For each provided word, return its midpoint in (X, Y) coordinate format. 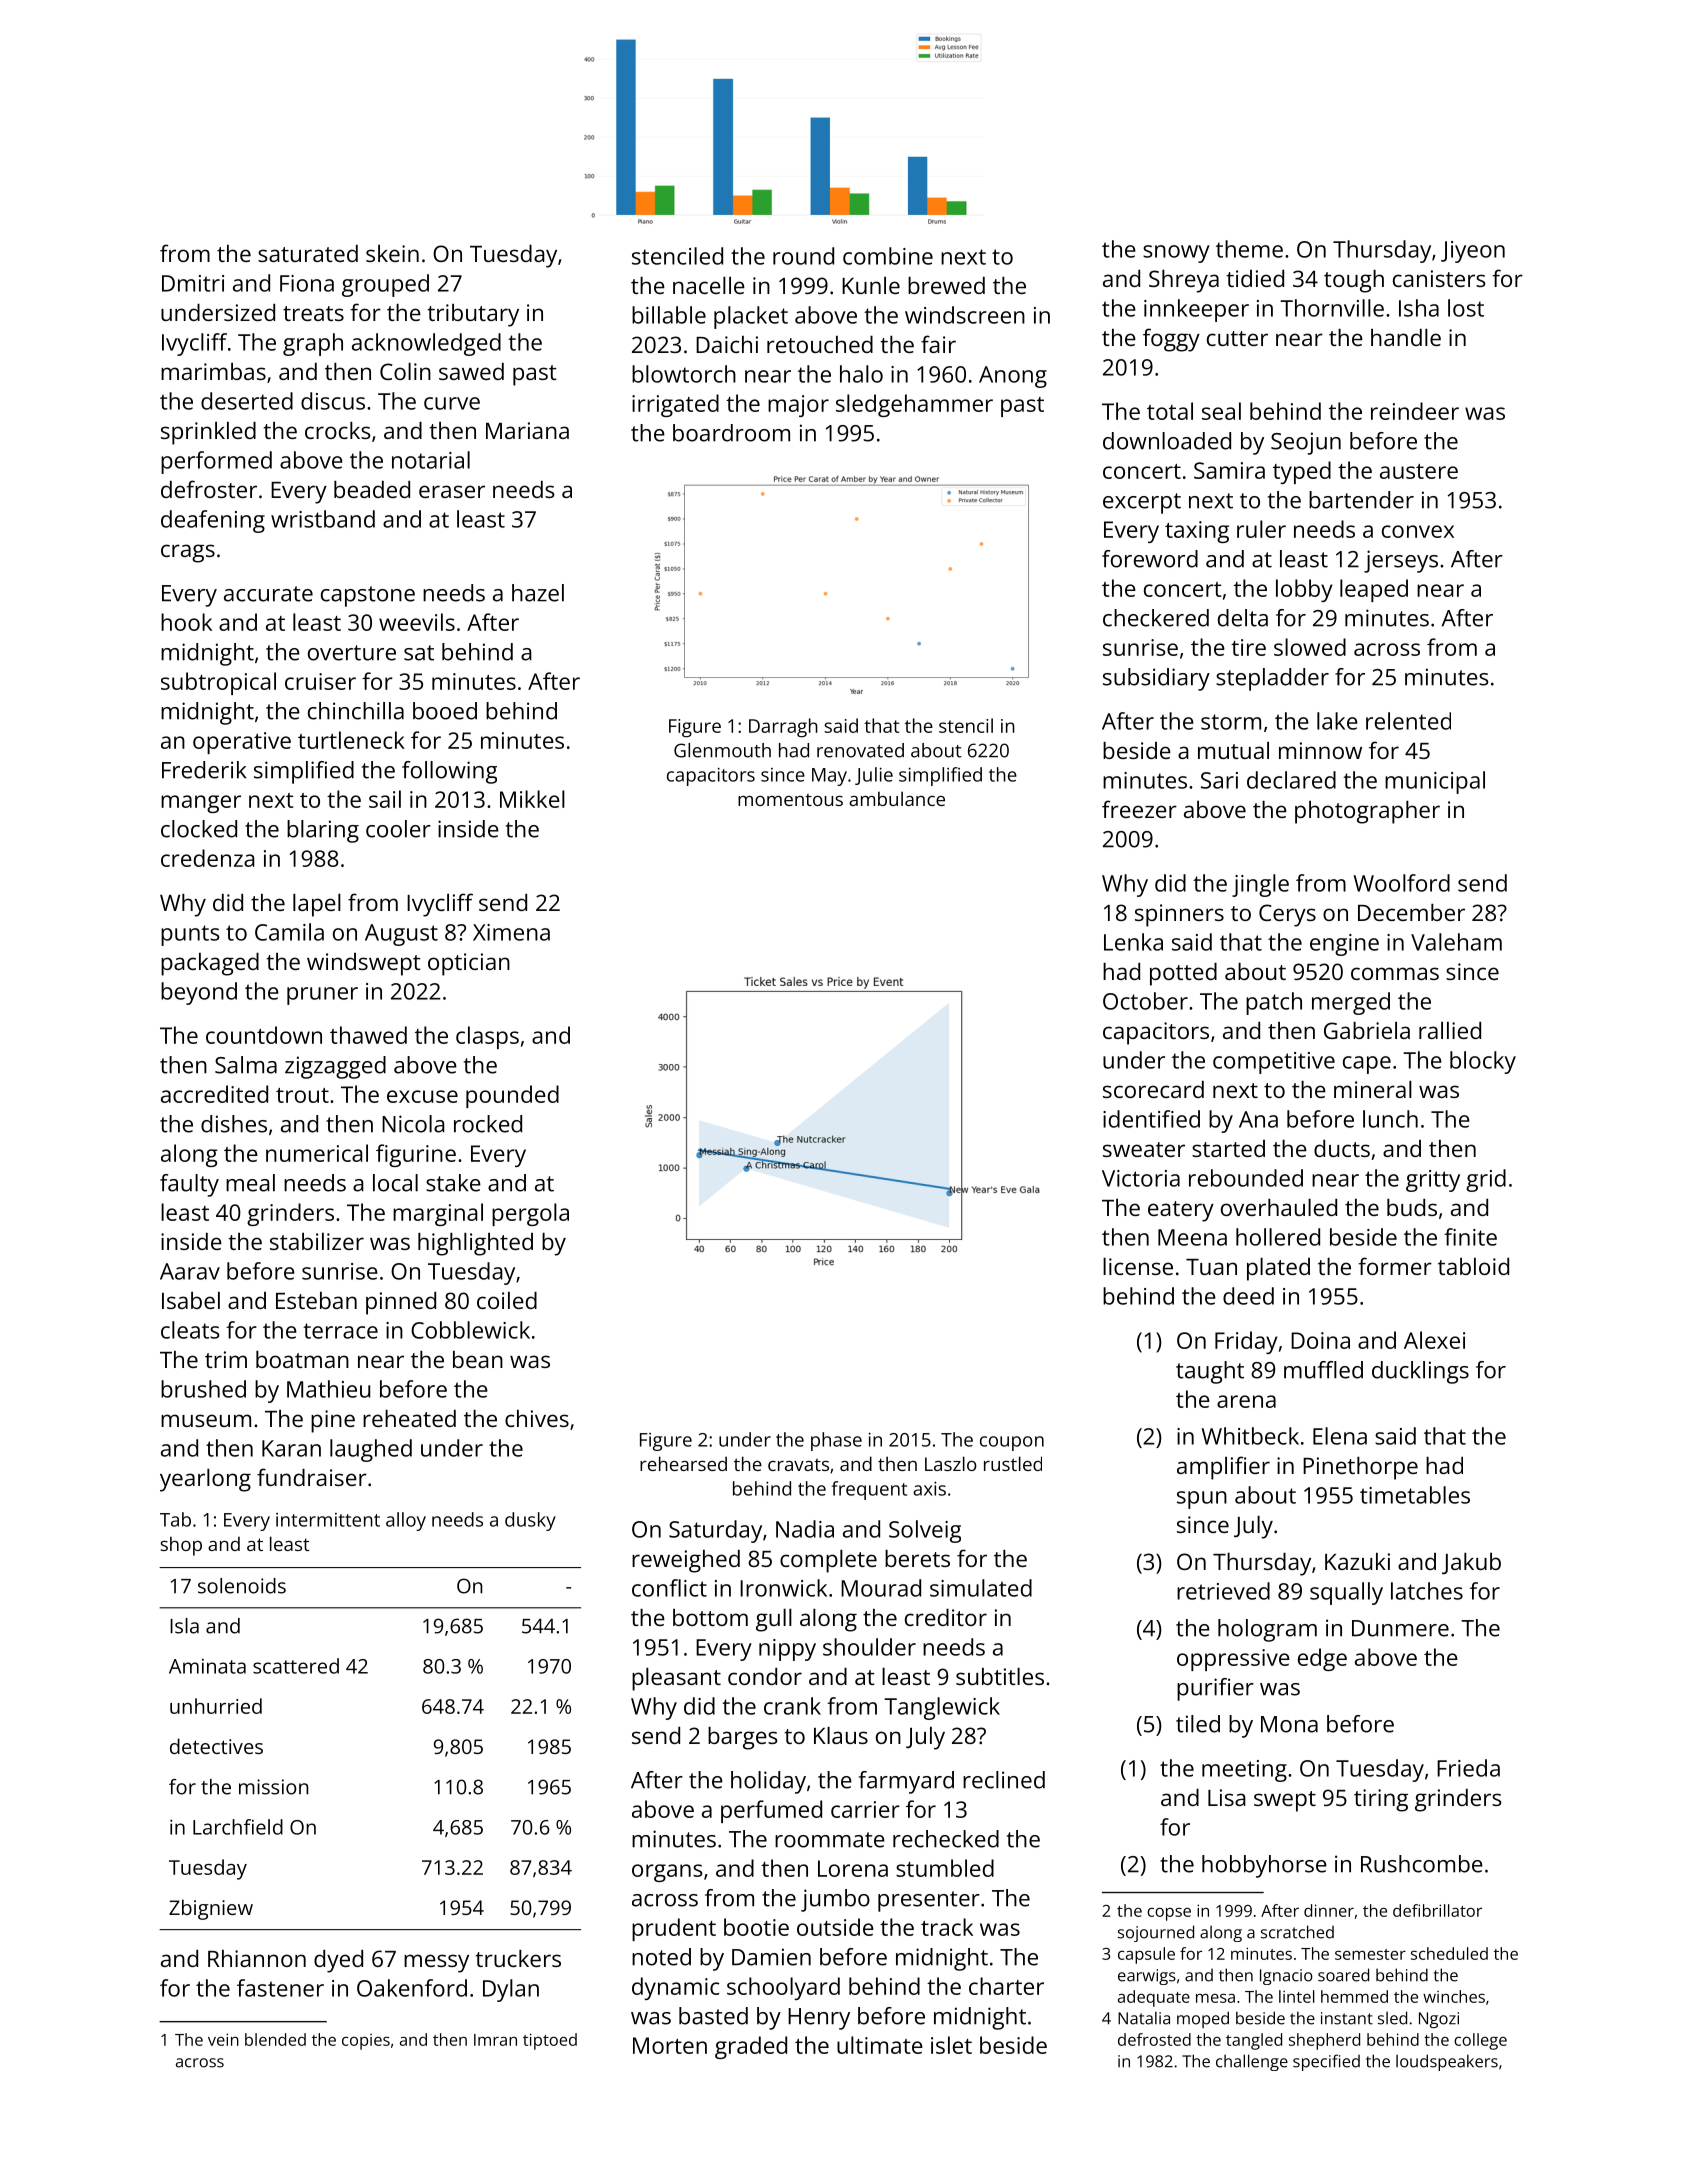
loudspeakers (1447, 2062)
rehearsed (683, 1463)
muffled (1323, 1370)
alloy (406, 1521)
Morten (670, 2045)
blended (275, 2039)
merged (1351, 1003)
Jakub (1471, 1563)
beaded (372, 489)
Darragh (783, 728)
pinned (401, 1303)
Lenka (1133, 942)
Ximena (511, 932)
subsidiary (1156, 679)
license (1138, 1266)
